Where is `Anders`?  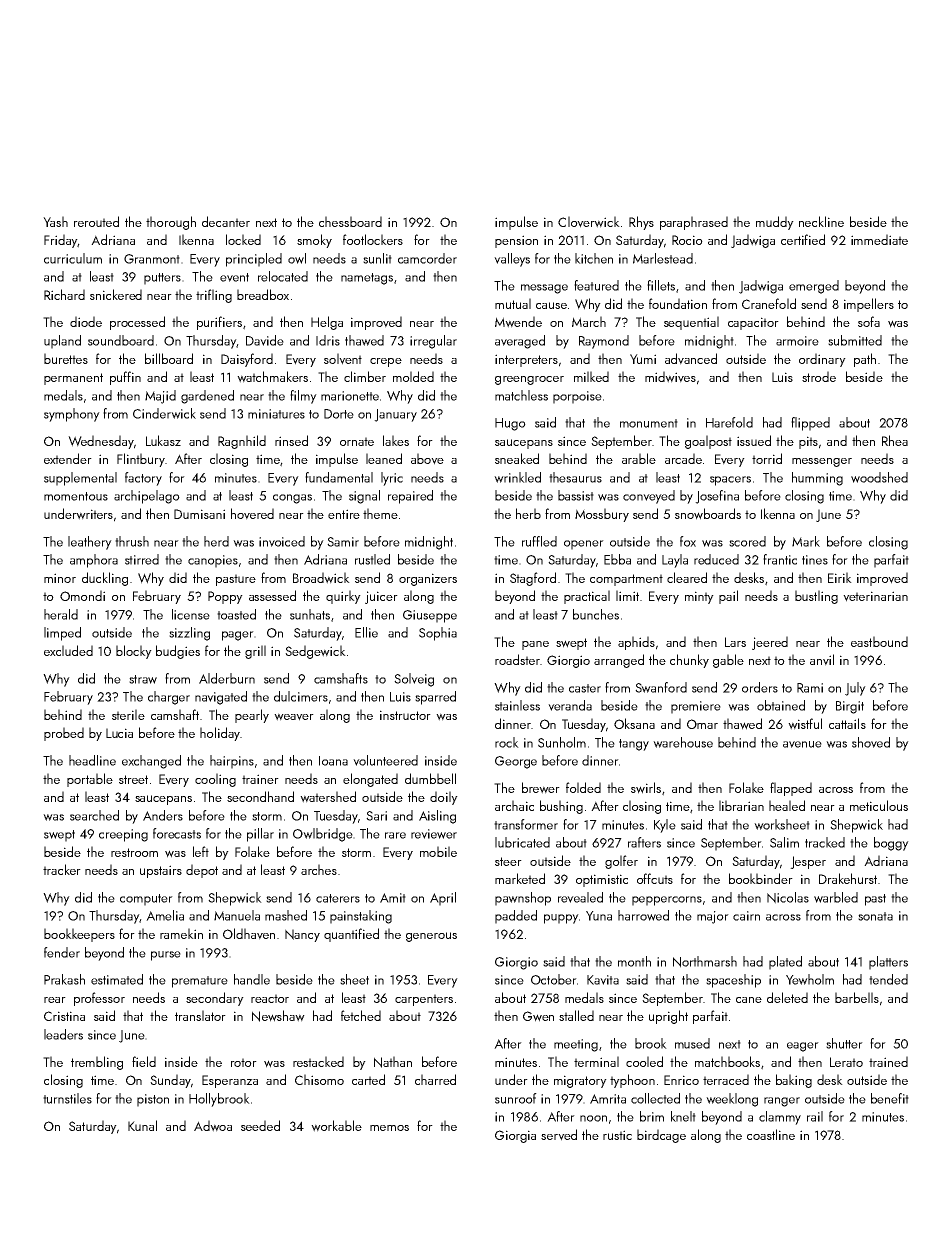 Anders is located at coordinates (163, 815).
